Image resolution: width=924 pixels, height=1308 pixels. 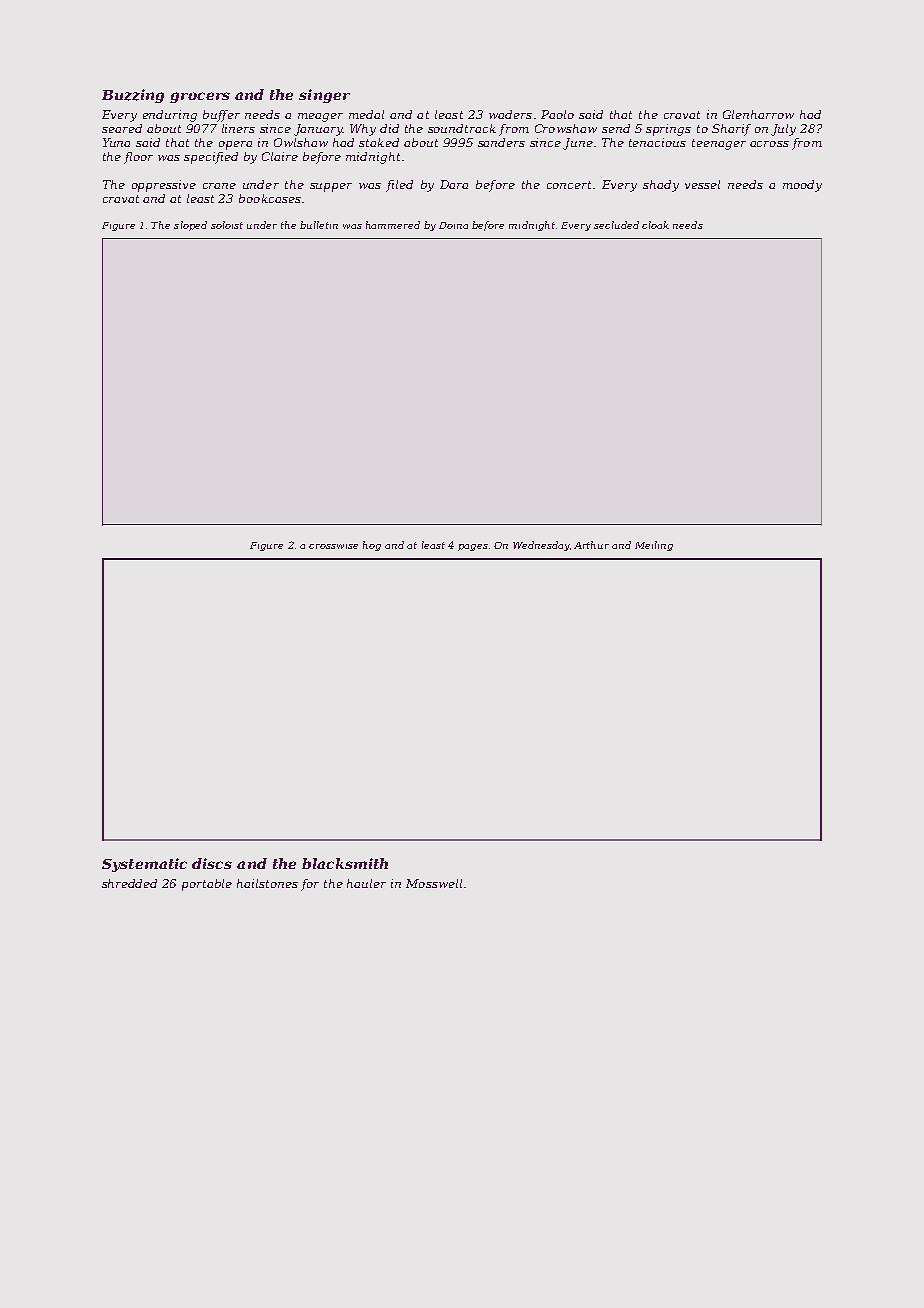 What do you see at coordinates (702, 184) in the document?
I see `vessel` at bounding box center [702, 184].
